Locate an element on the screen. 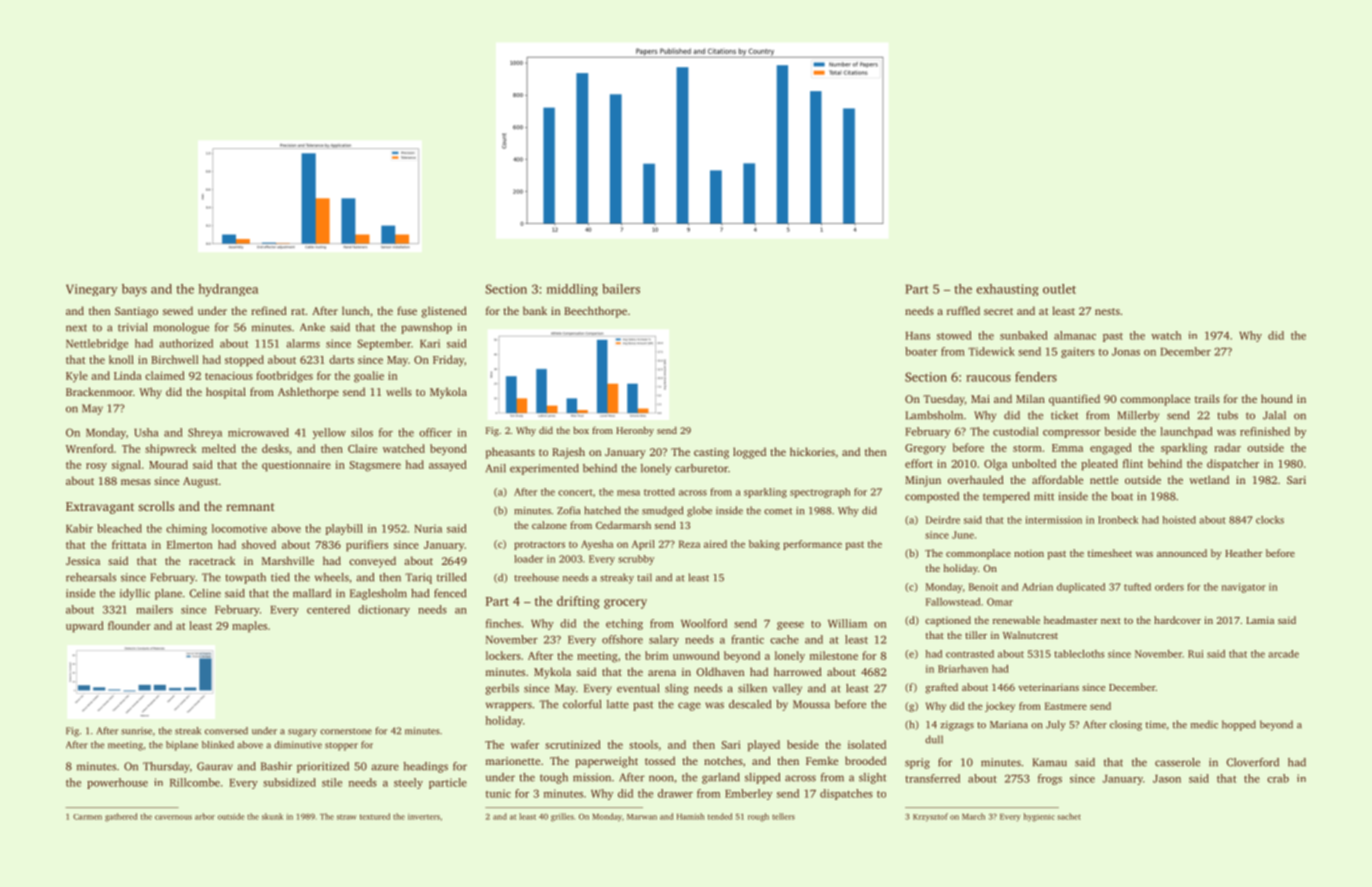  racetrack is located at coordinates (212, 560).
